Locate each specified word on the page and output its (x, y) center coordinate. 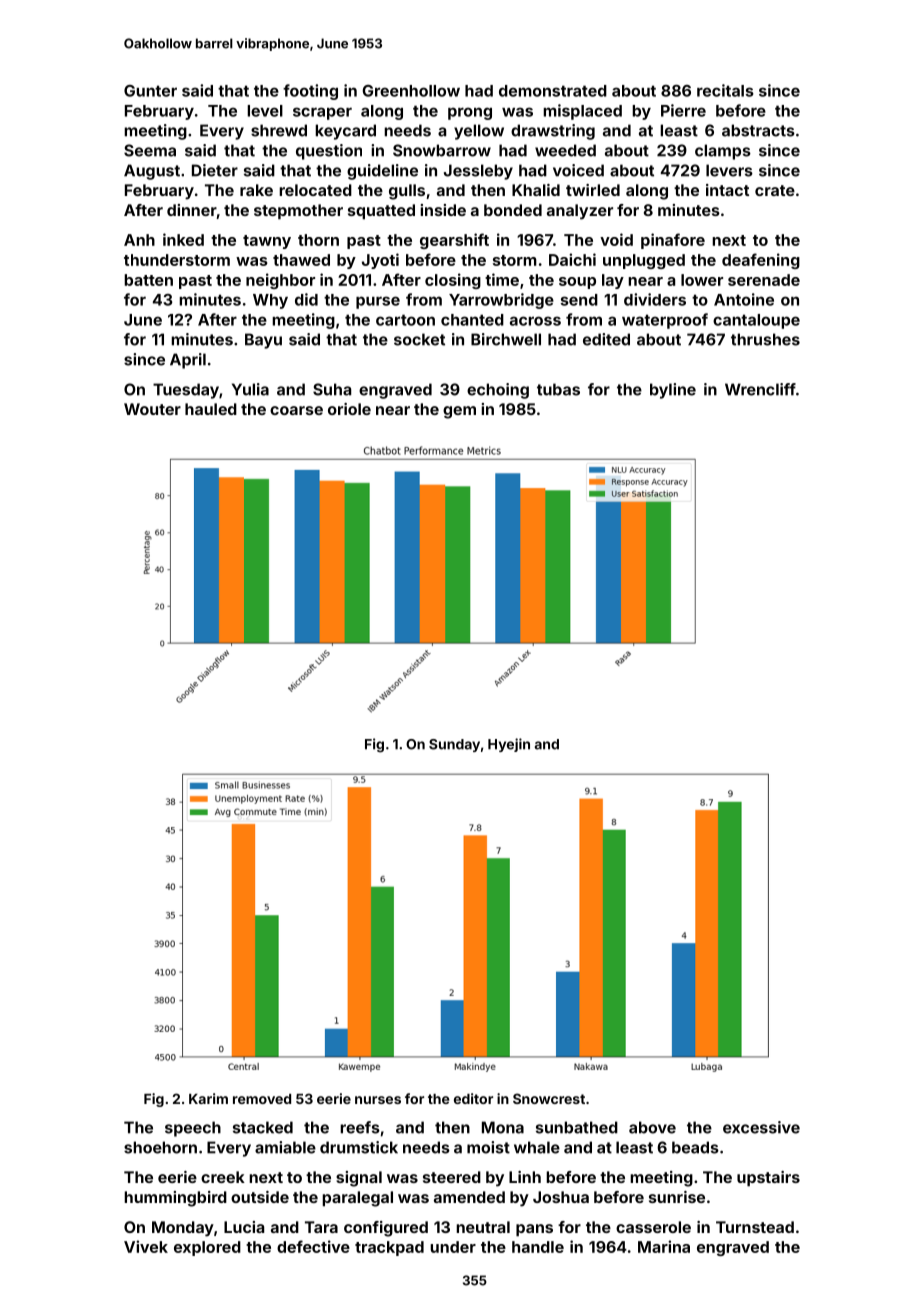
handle (538, 1247)
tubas (558, 389)
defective (313, 1246)
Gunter (150, 91)
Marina (664, 1246)
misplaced (582, 112)
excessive (761, 1127)
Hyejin (509, 745)
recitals (725, 90)
